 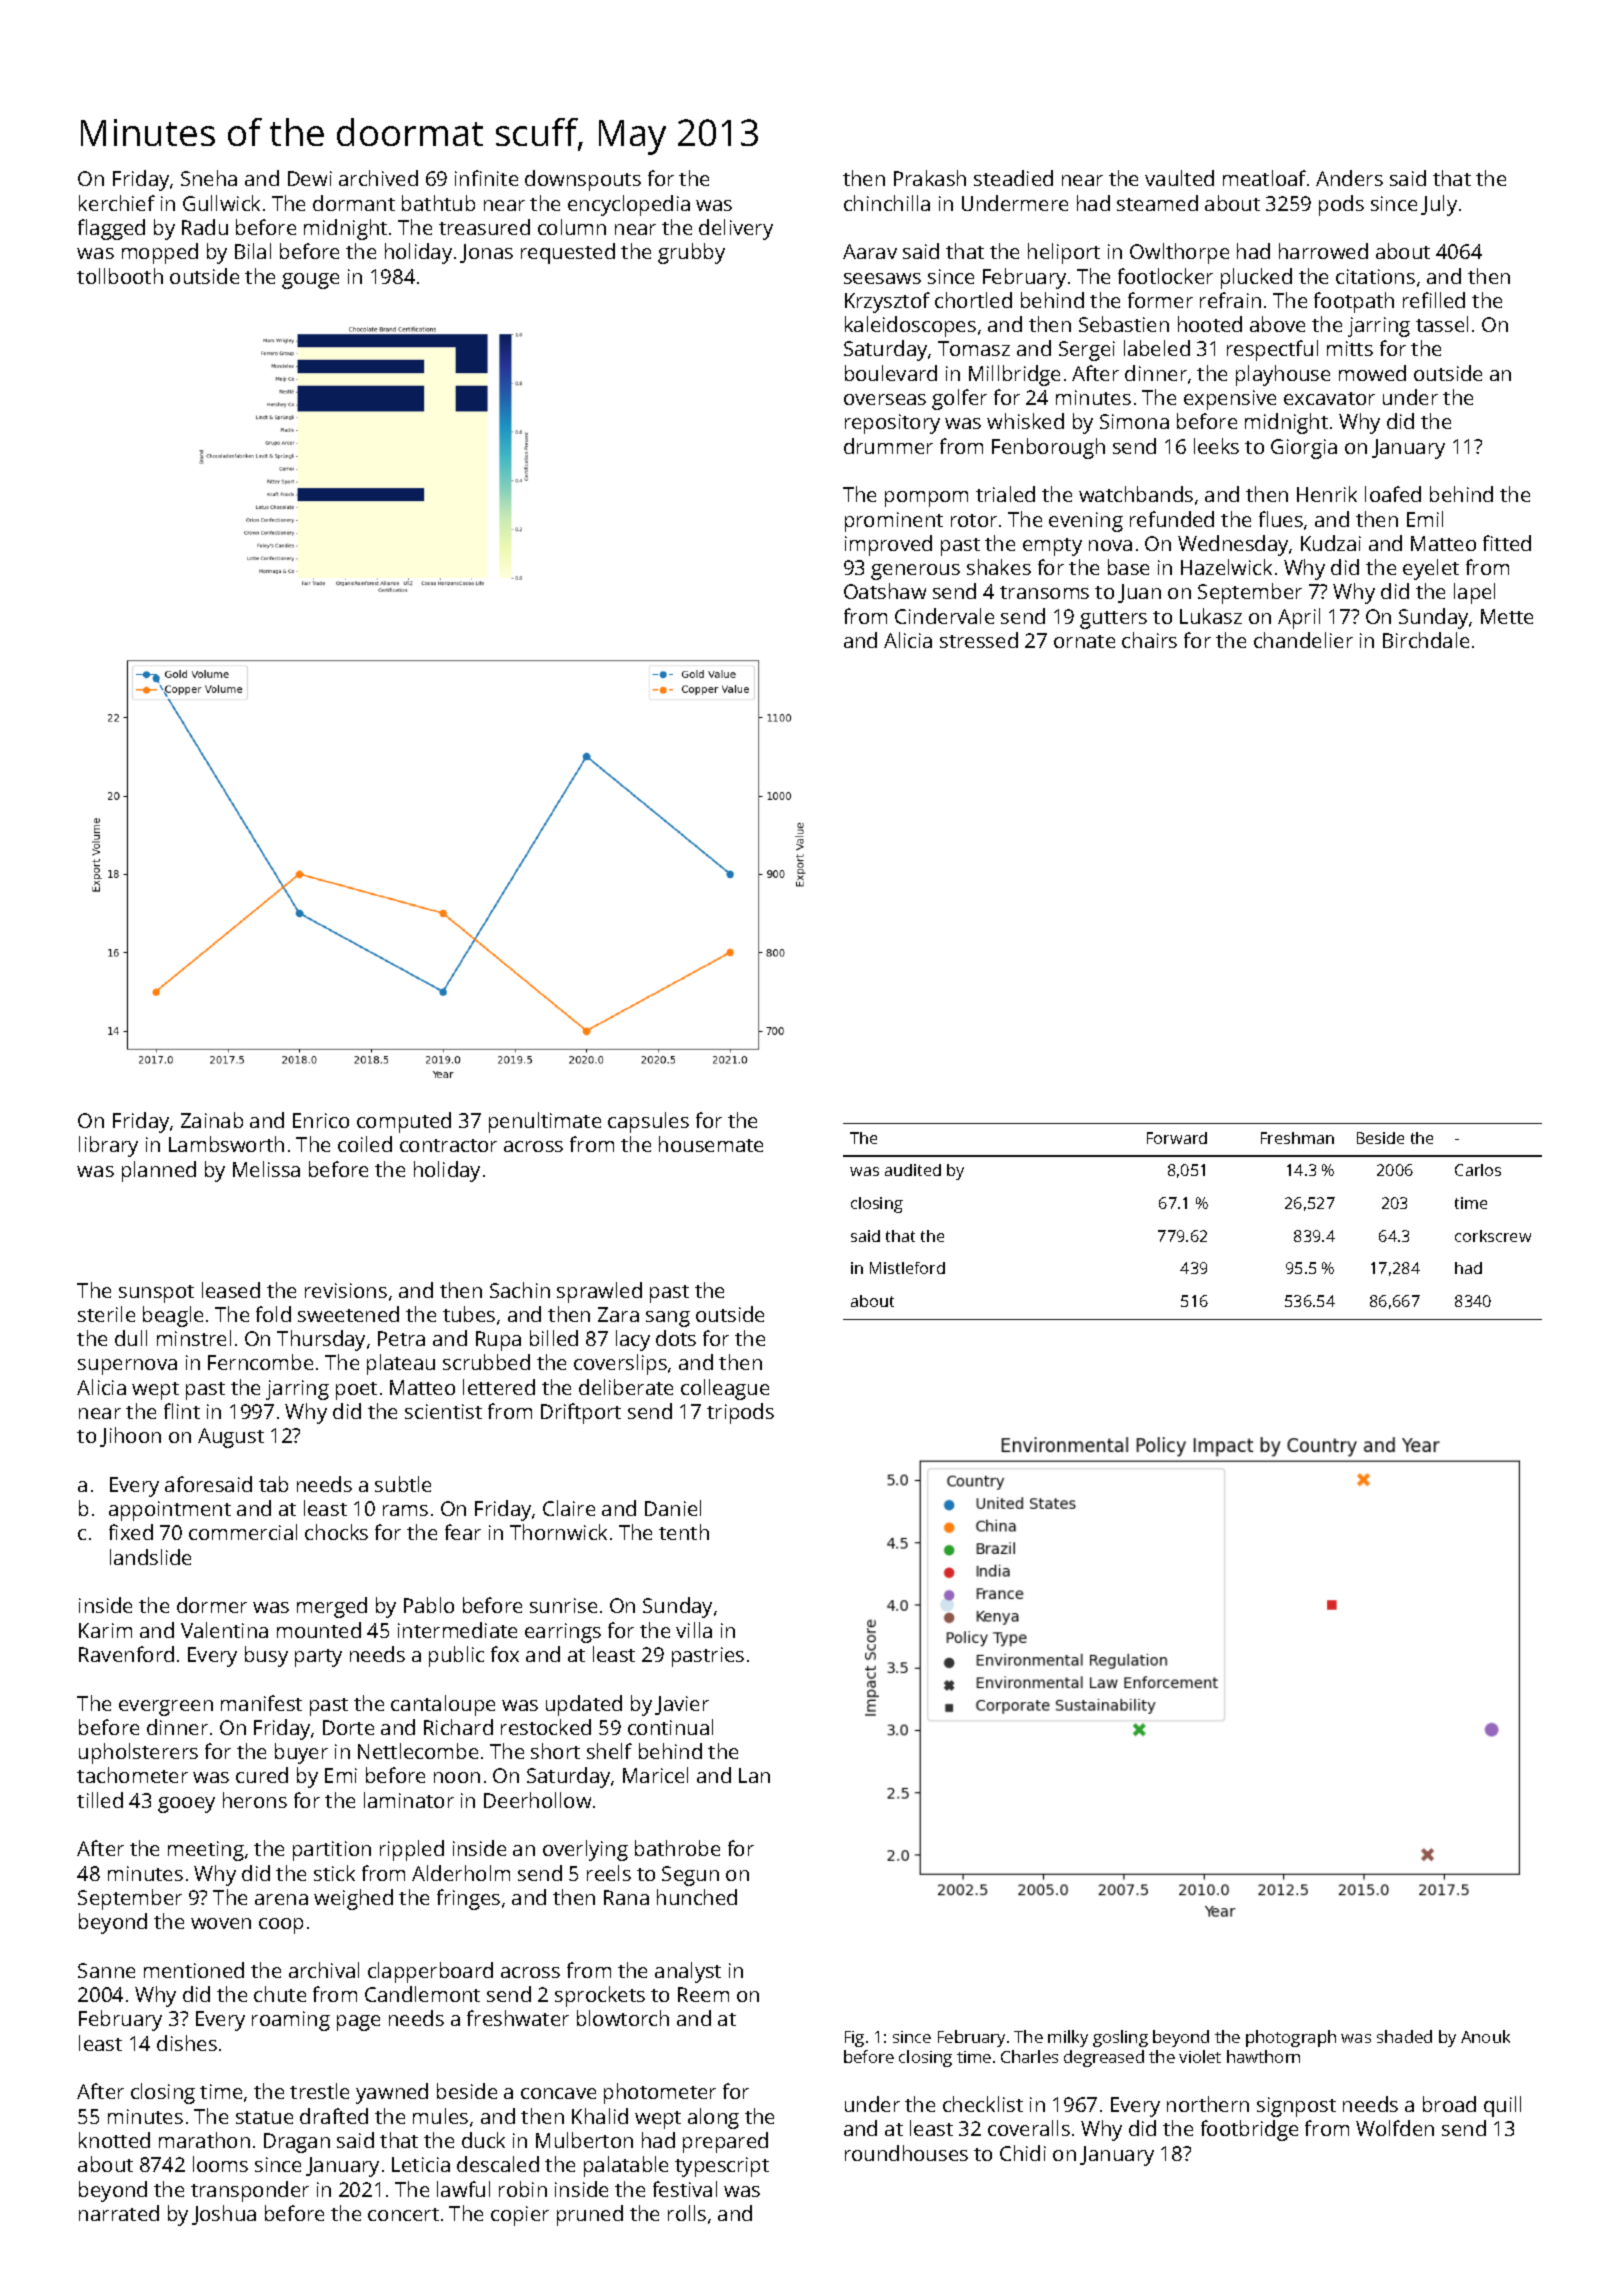 What do you see at coordinates (1493, 1236) in the document?
I see `corkscrew` at bounding box center [1493, 1236].
